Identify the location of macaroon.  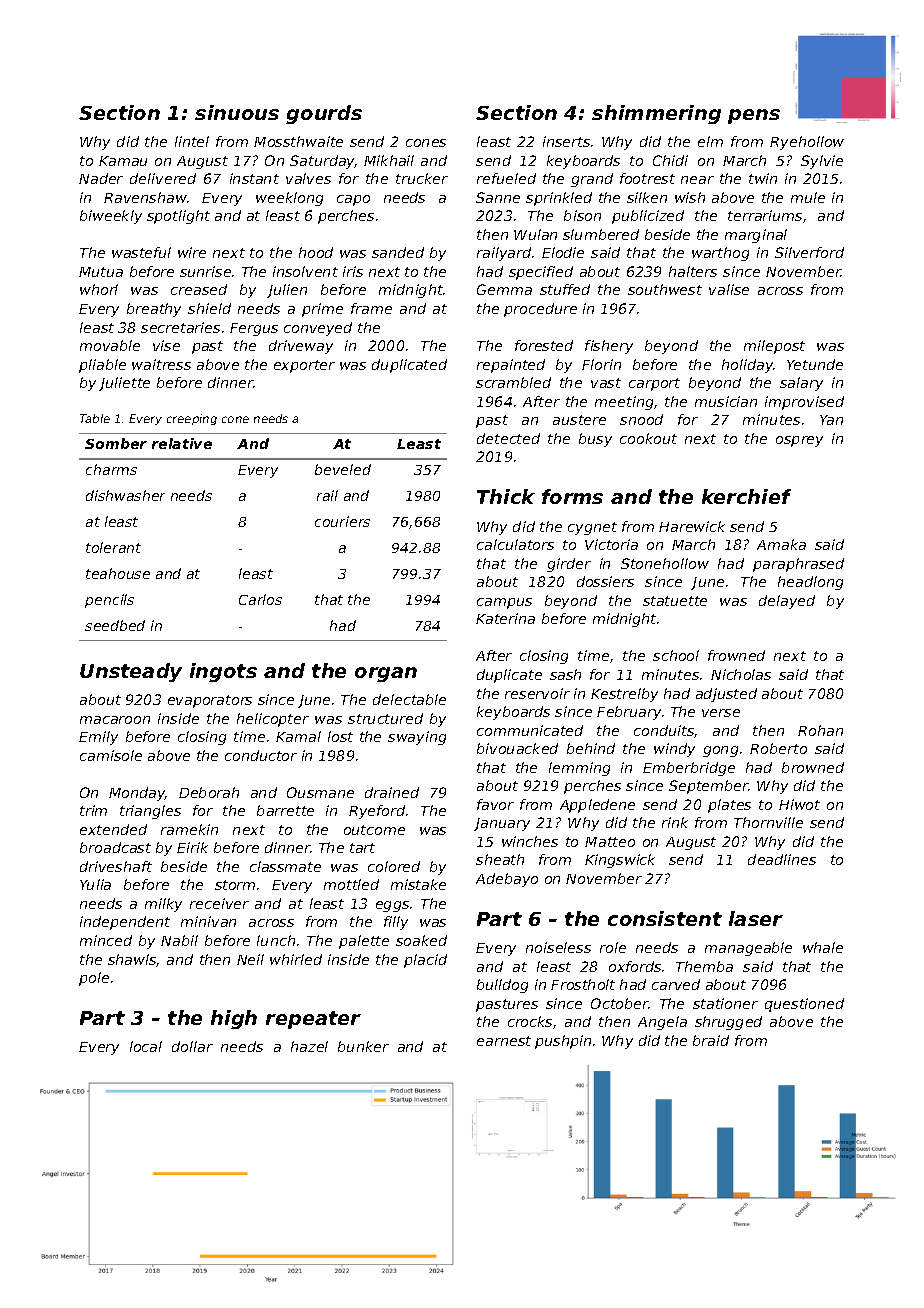
(115, 720).
